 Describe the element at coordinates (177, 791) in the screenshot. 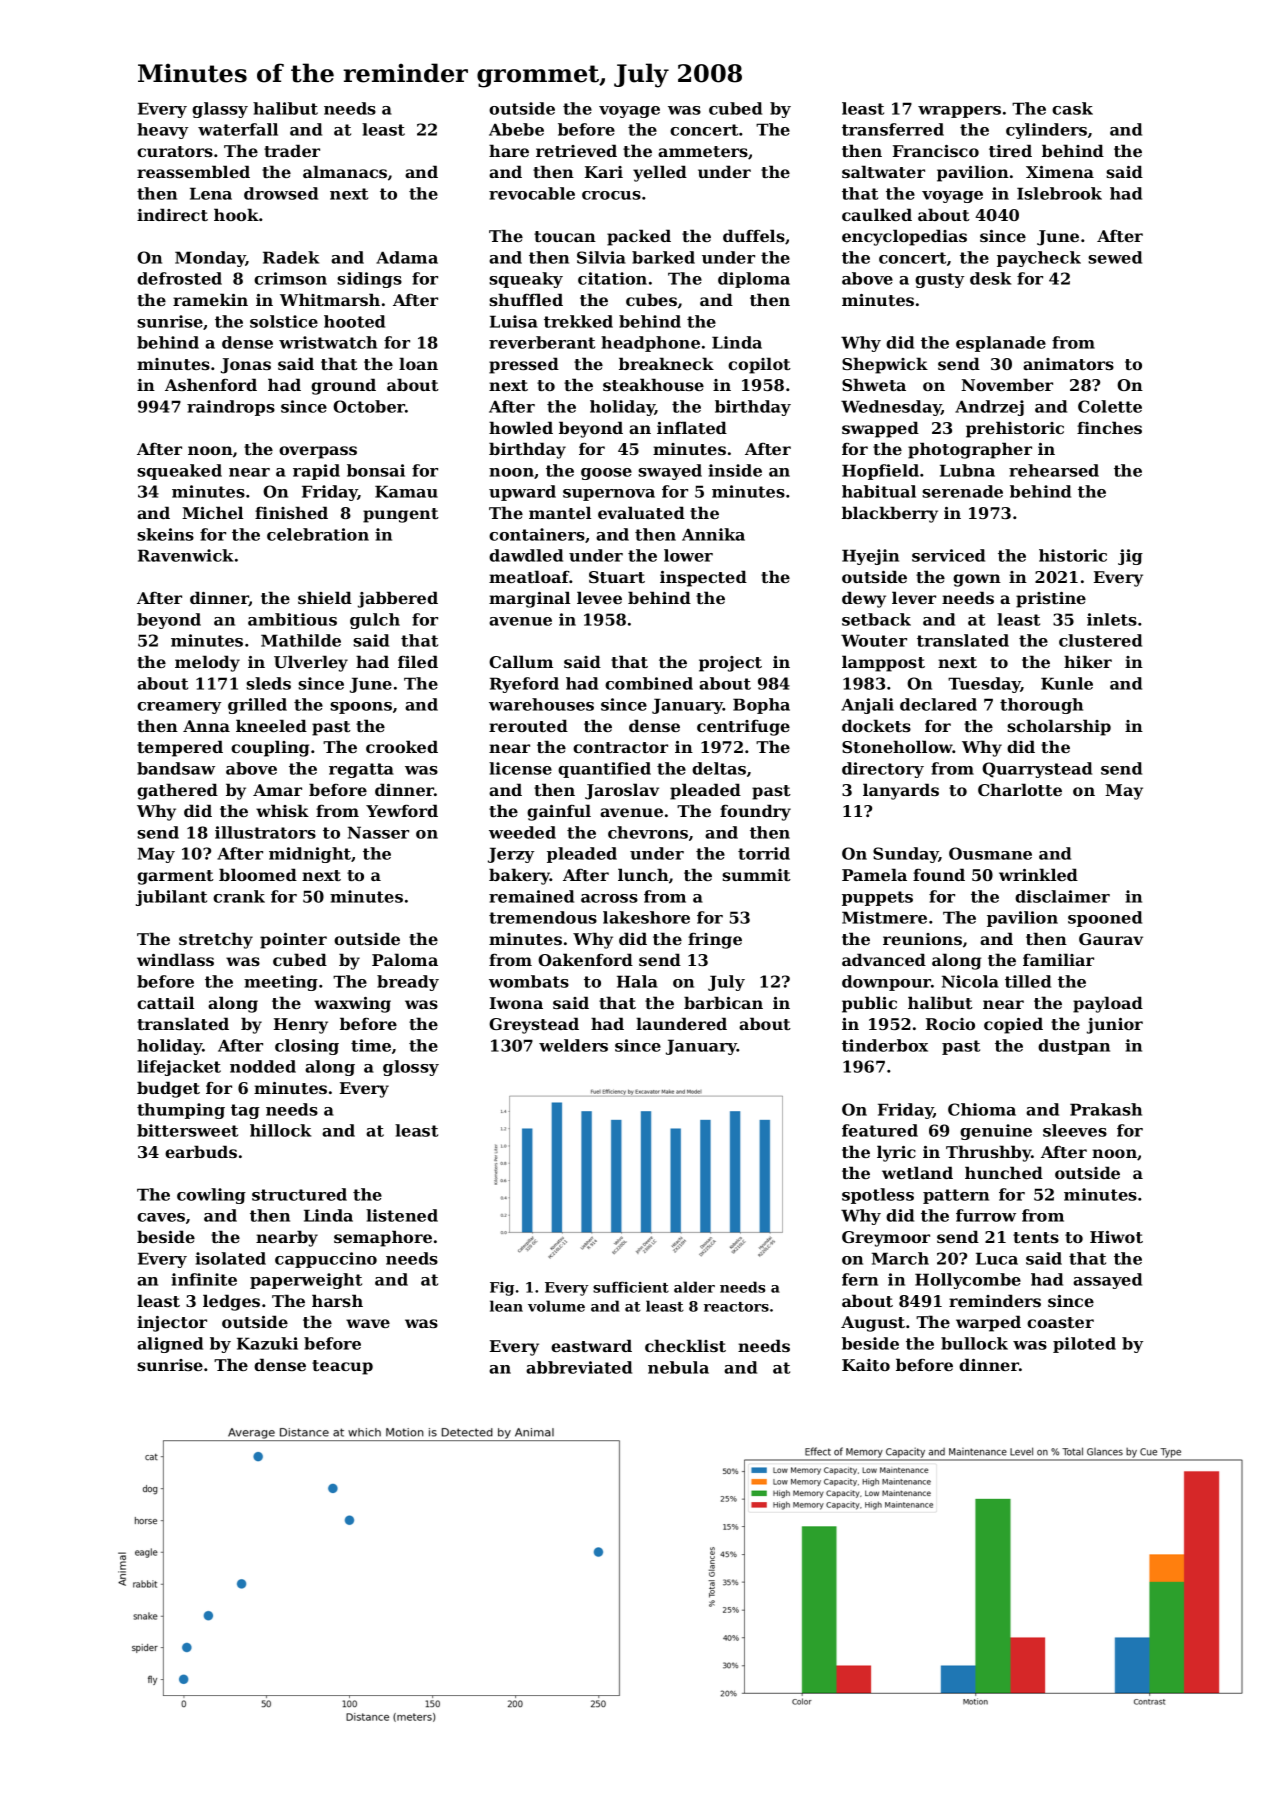

I see `gathered` at that location.
